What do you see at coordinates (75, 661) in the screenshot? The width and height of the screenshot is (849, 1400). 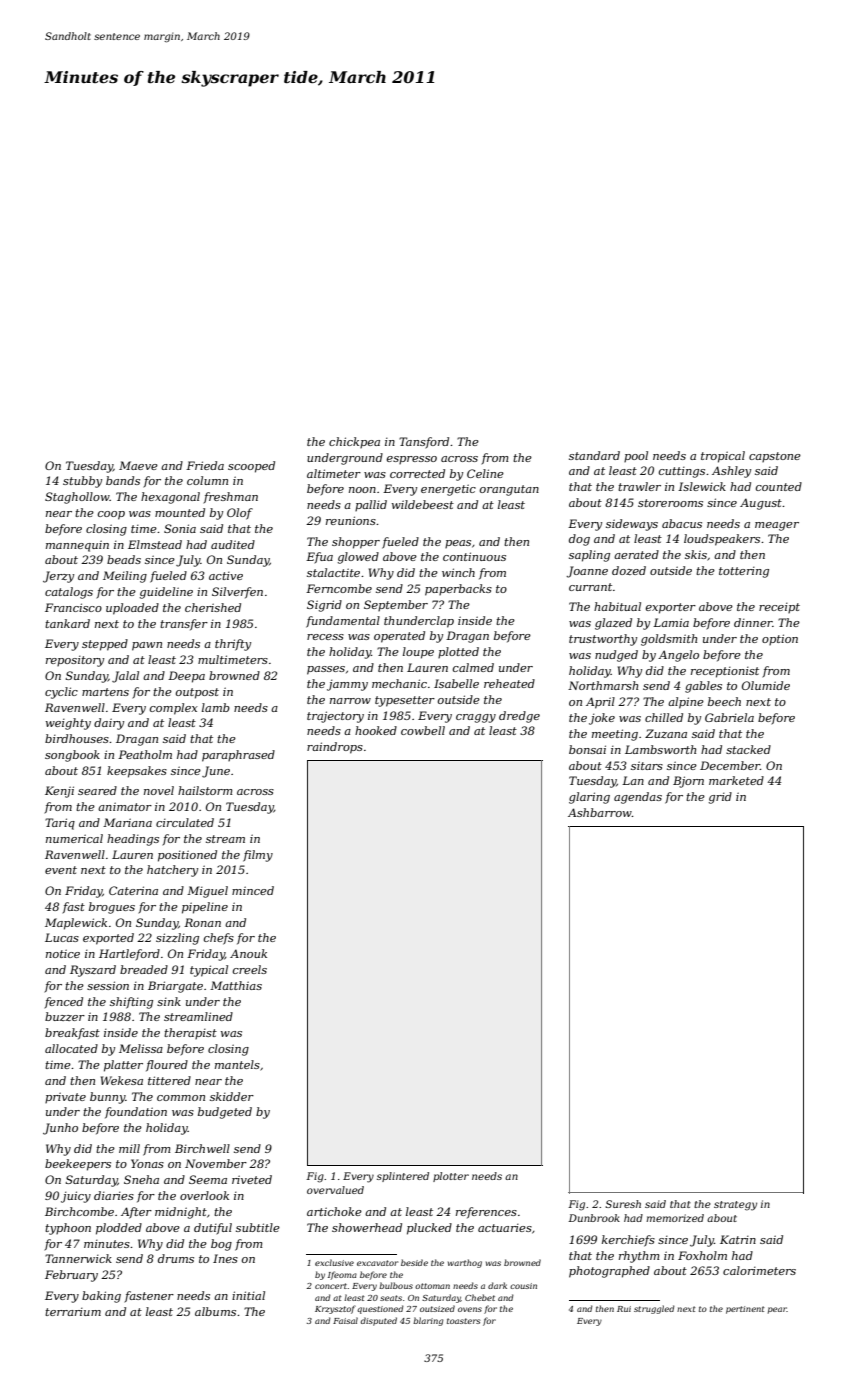 I see `repository` at bounding box center [75, 661].
